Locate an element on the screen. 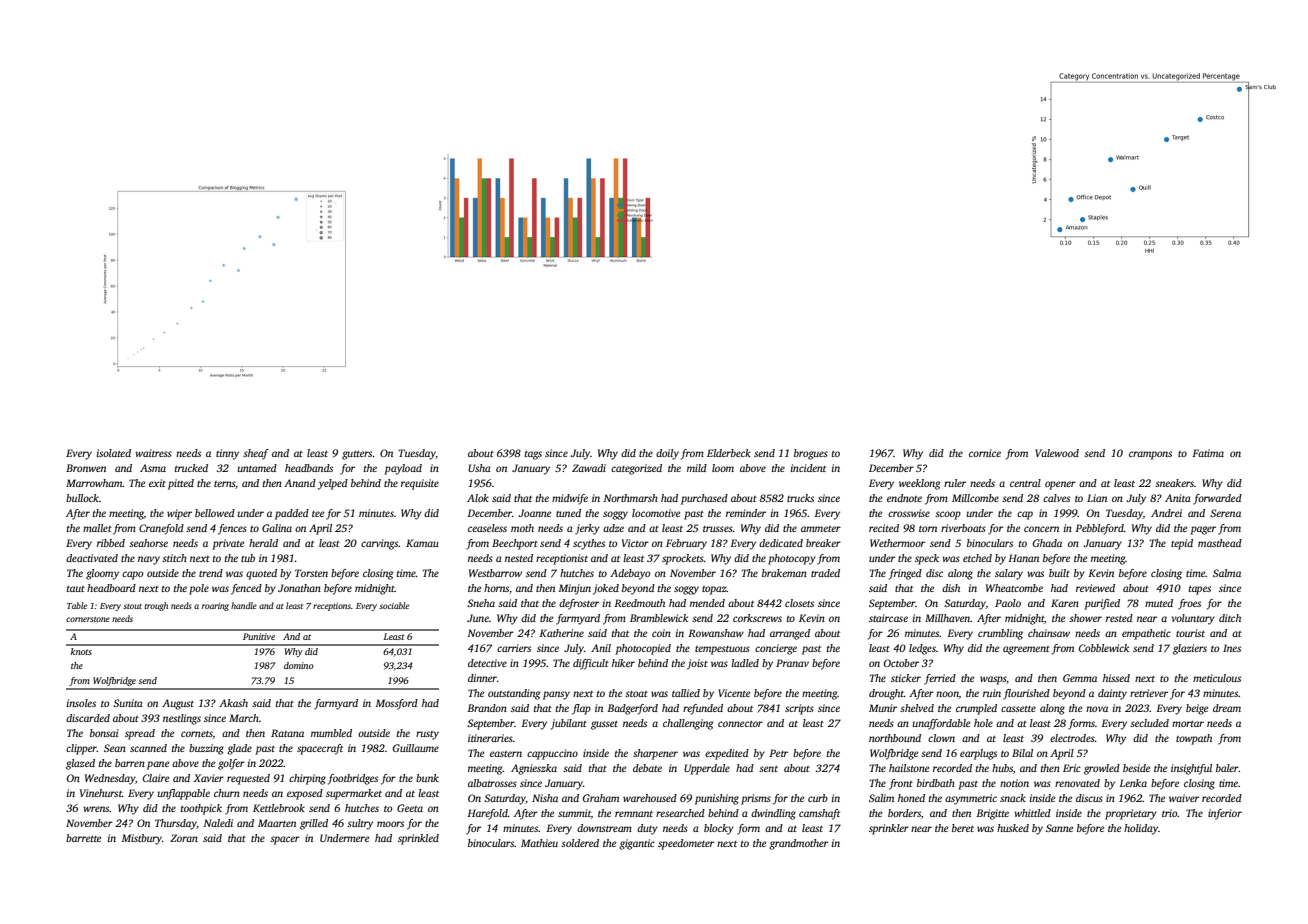 The image size is (1308, 924). stoat is located at coordinates (636, 694).
